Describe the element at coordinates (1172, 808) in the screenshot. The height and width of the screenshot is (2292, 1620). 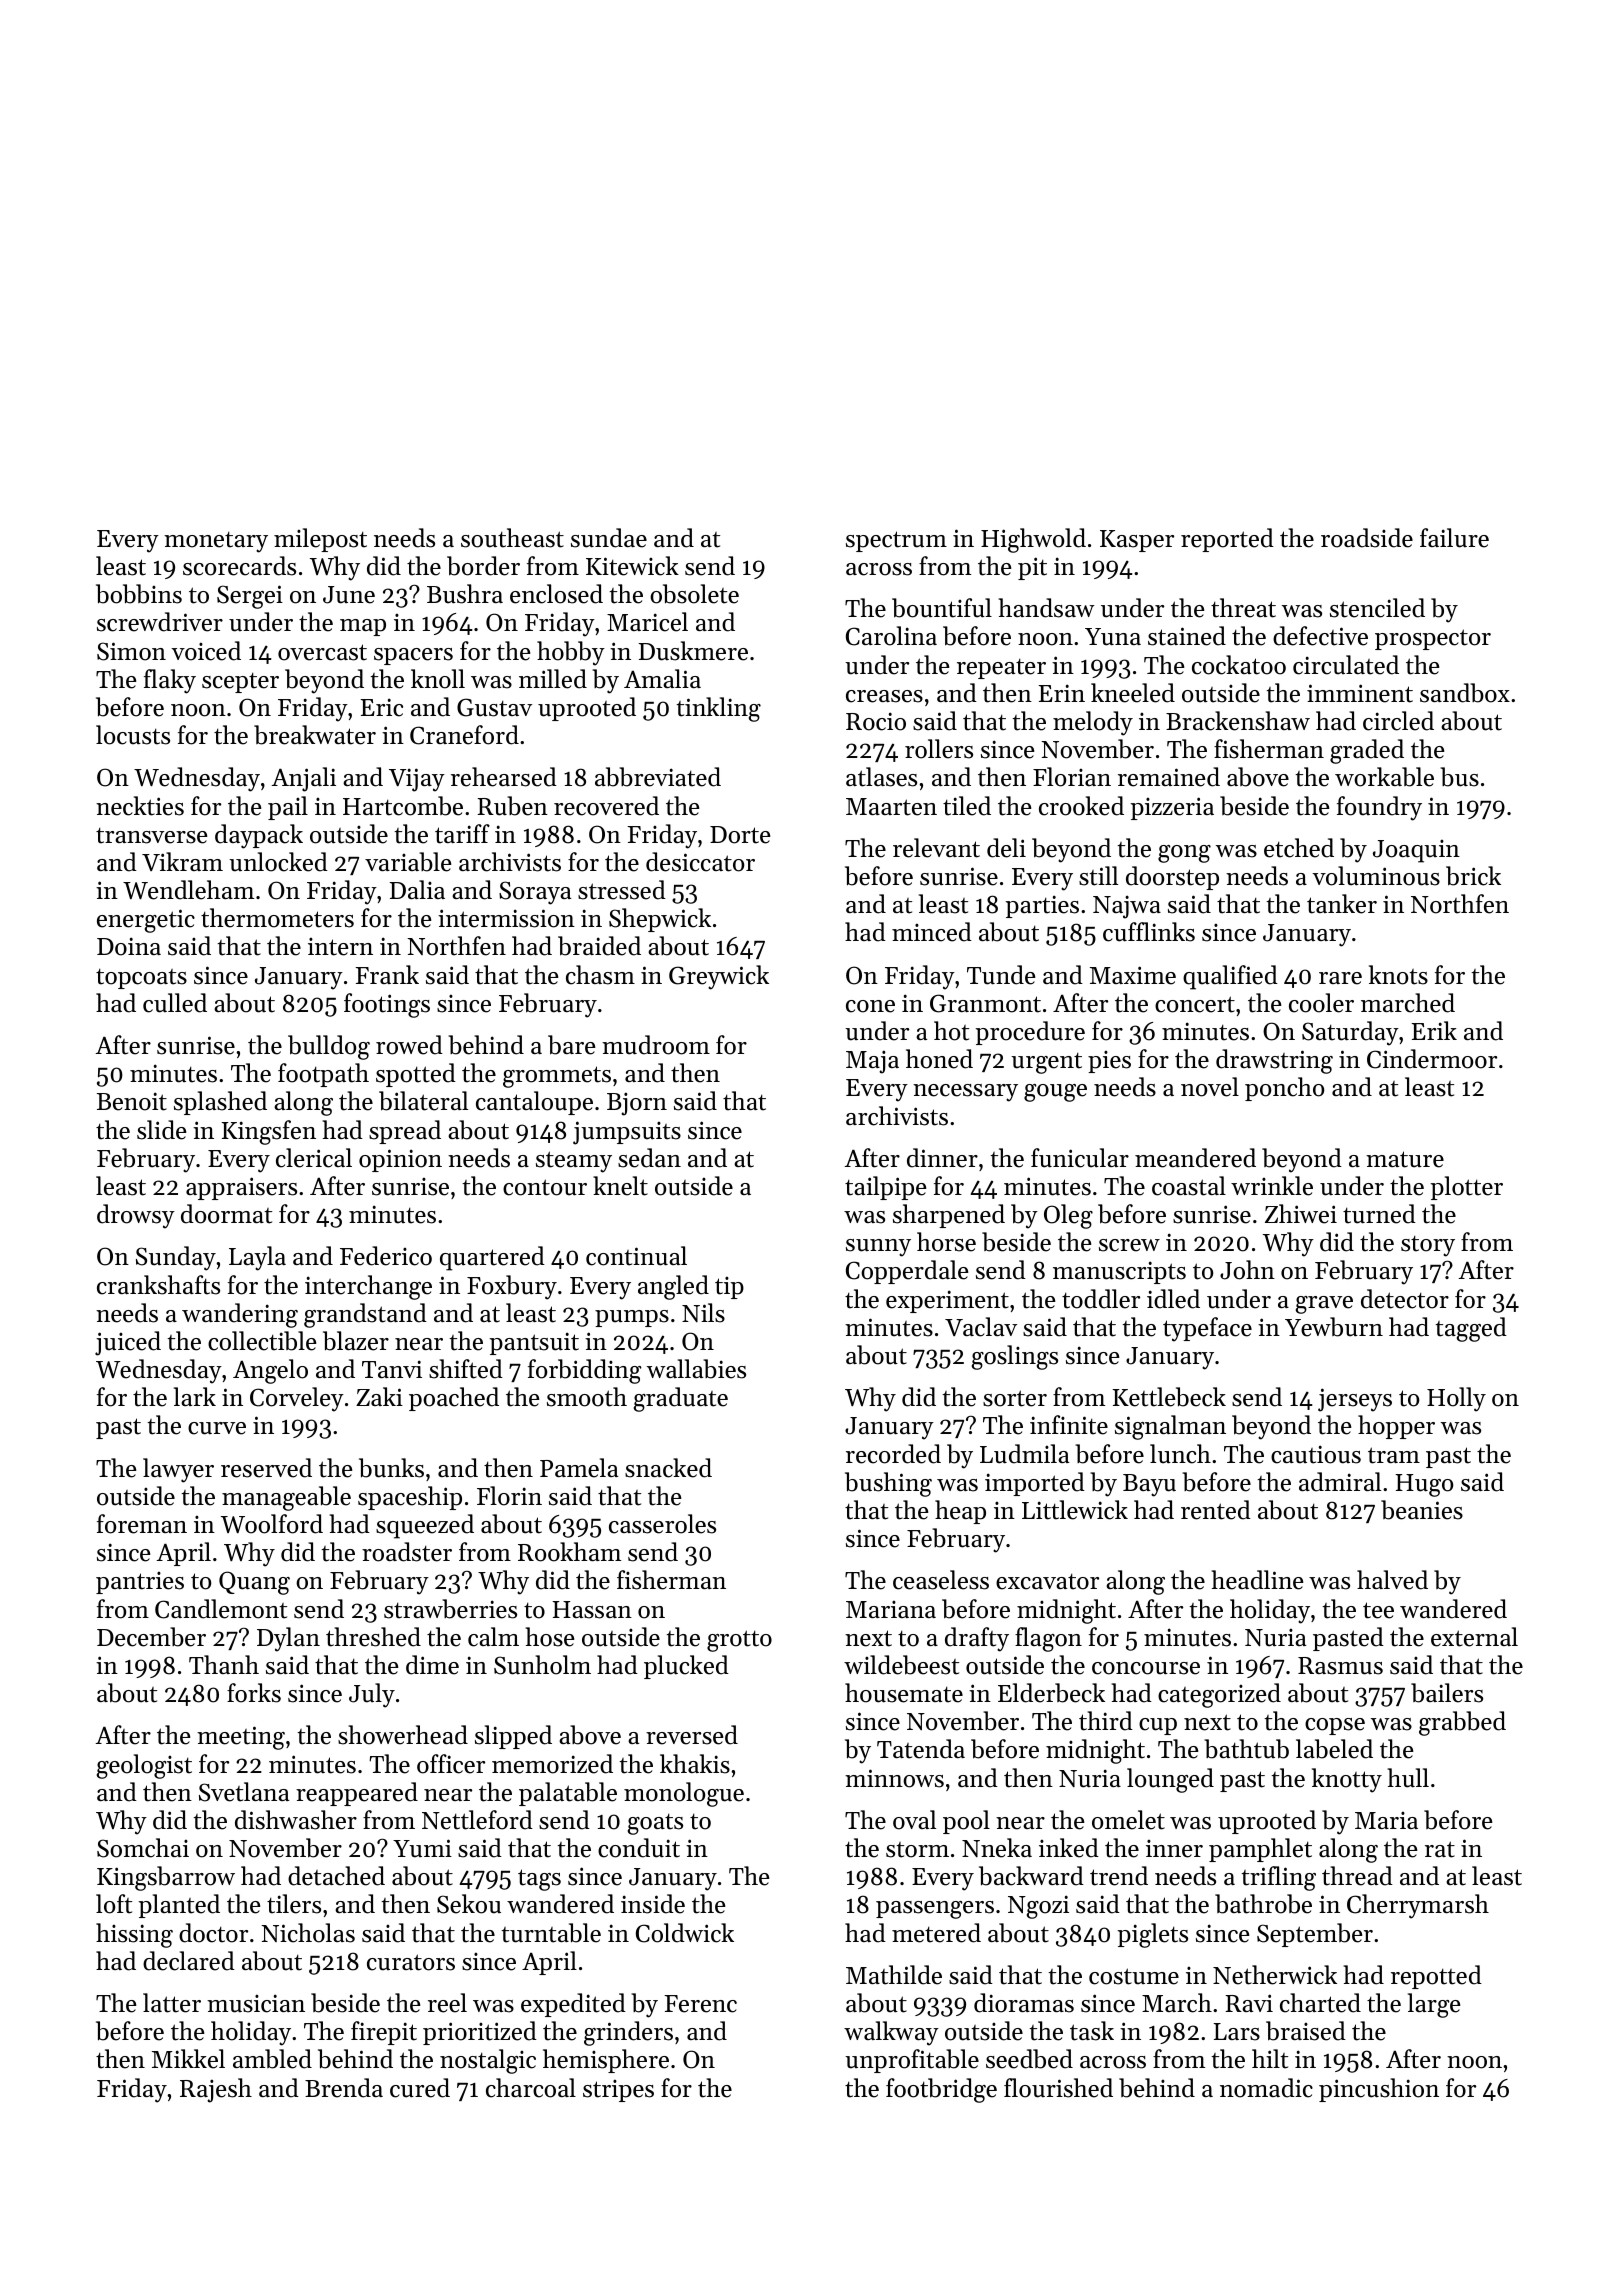
I see `pizzeria` at that location.
